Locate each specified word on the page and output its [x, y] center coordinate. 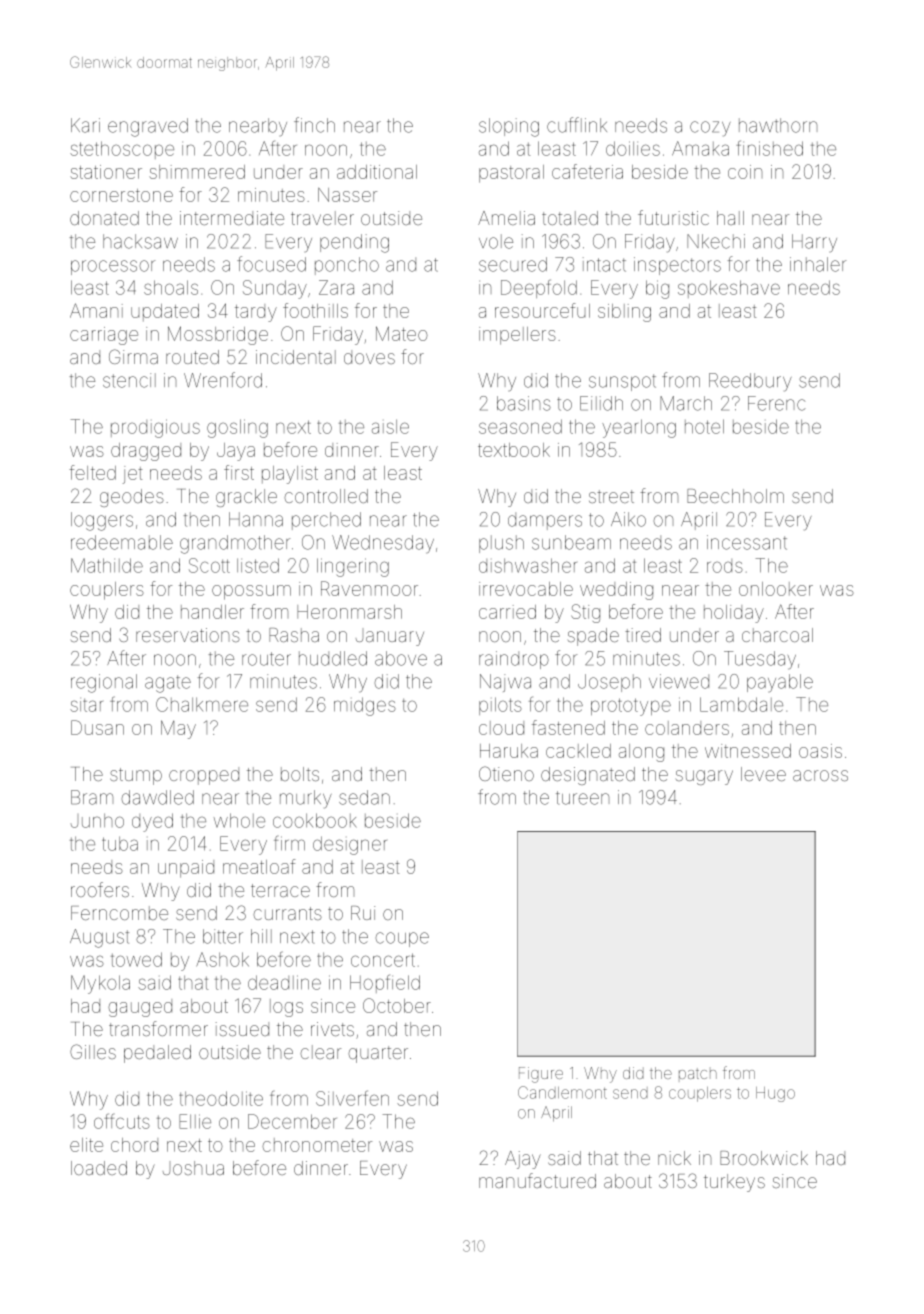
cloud [501, 728]
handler [212, 612]
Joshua [193, 1168]
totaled [570, 218]
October [397, 1005]
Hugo [775, 1094]
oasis [820, 751]
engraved [148, 127]
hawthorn [778, 125]
